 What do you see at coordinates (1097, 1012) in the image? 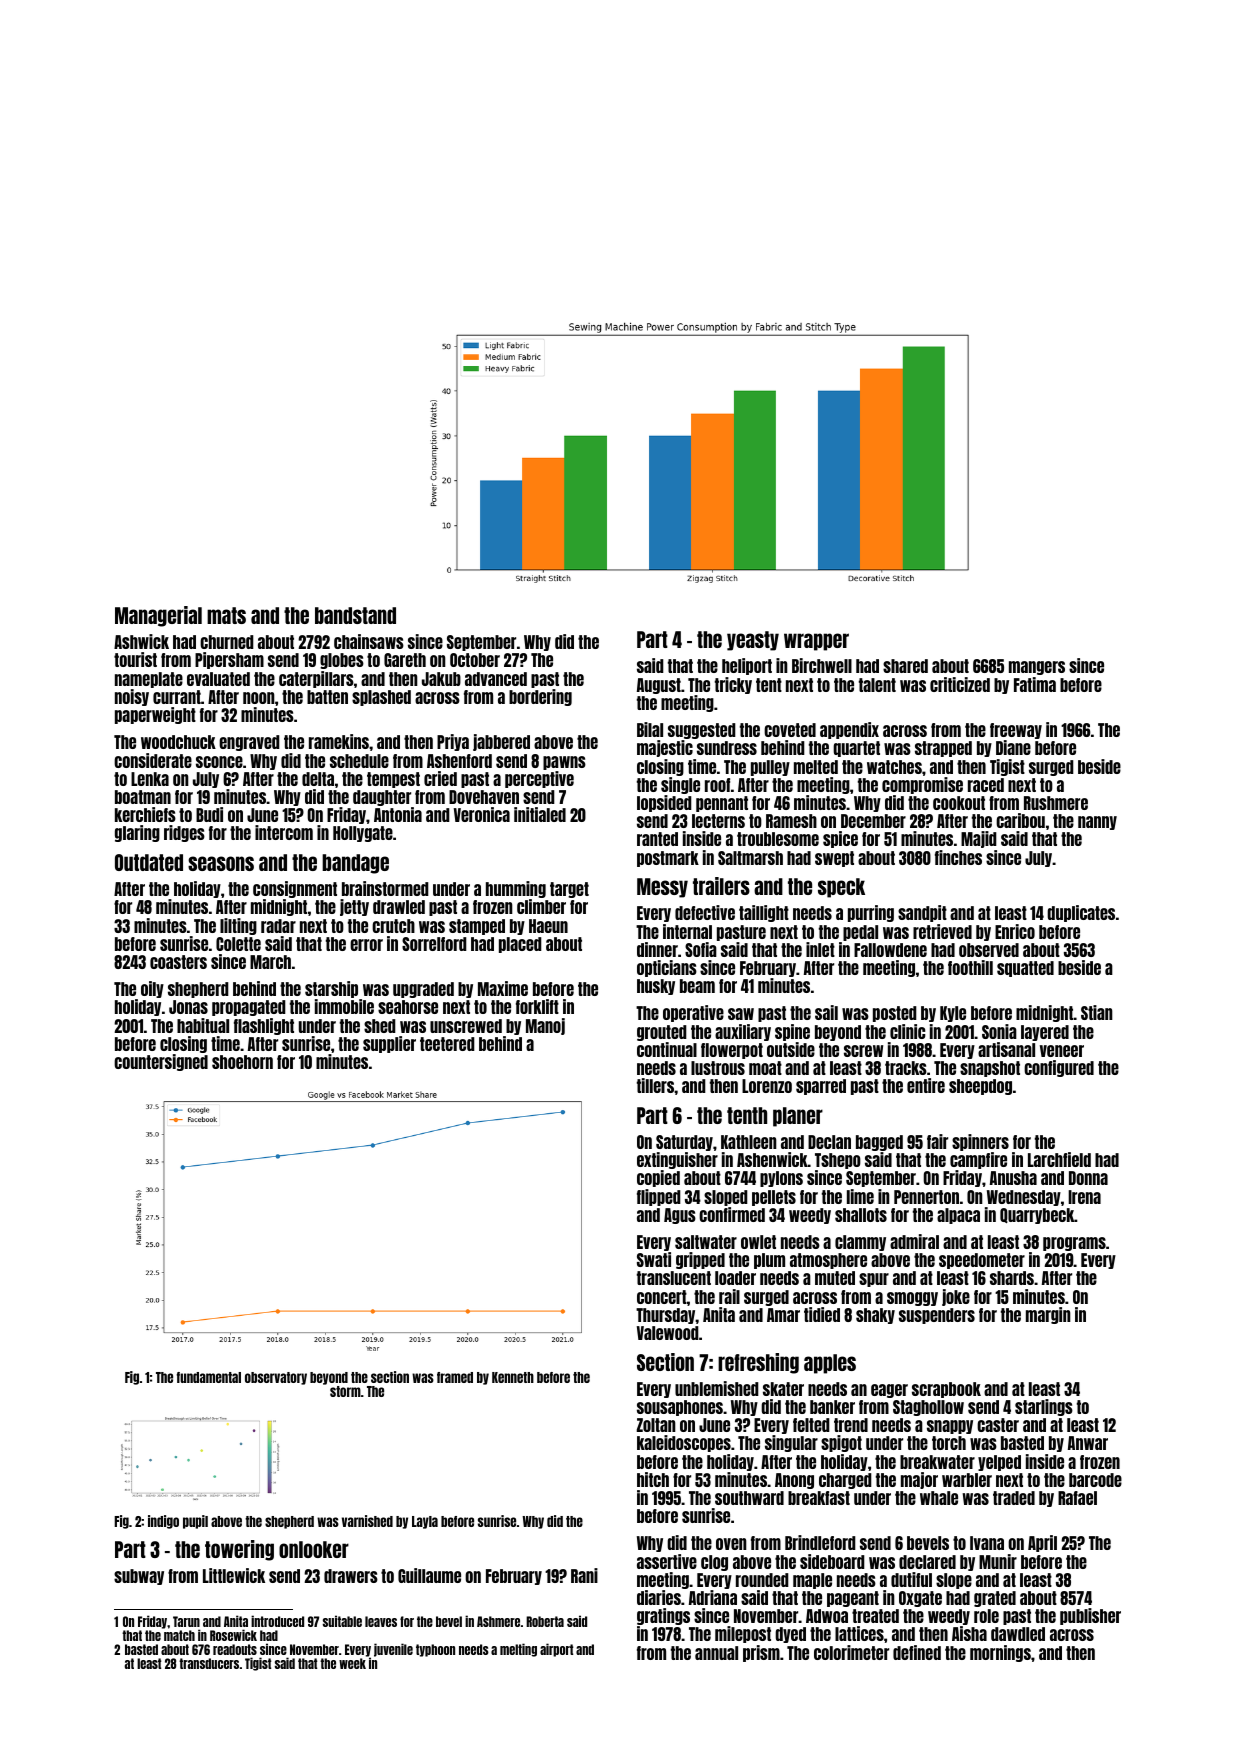
I see `Stian` at bounding box center [1097, 1012].
